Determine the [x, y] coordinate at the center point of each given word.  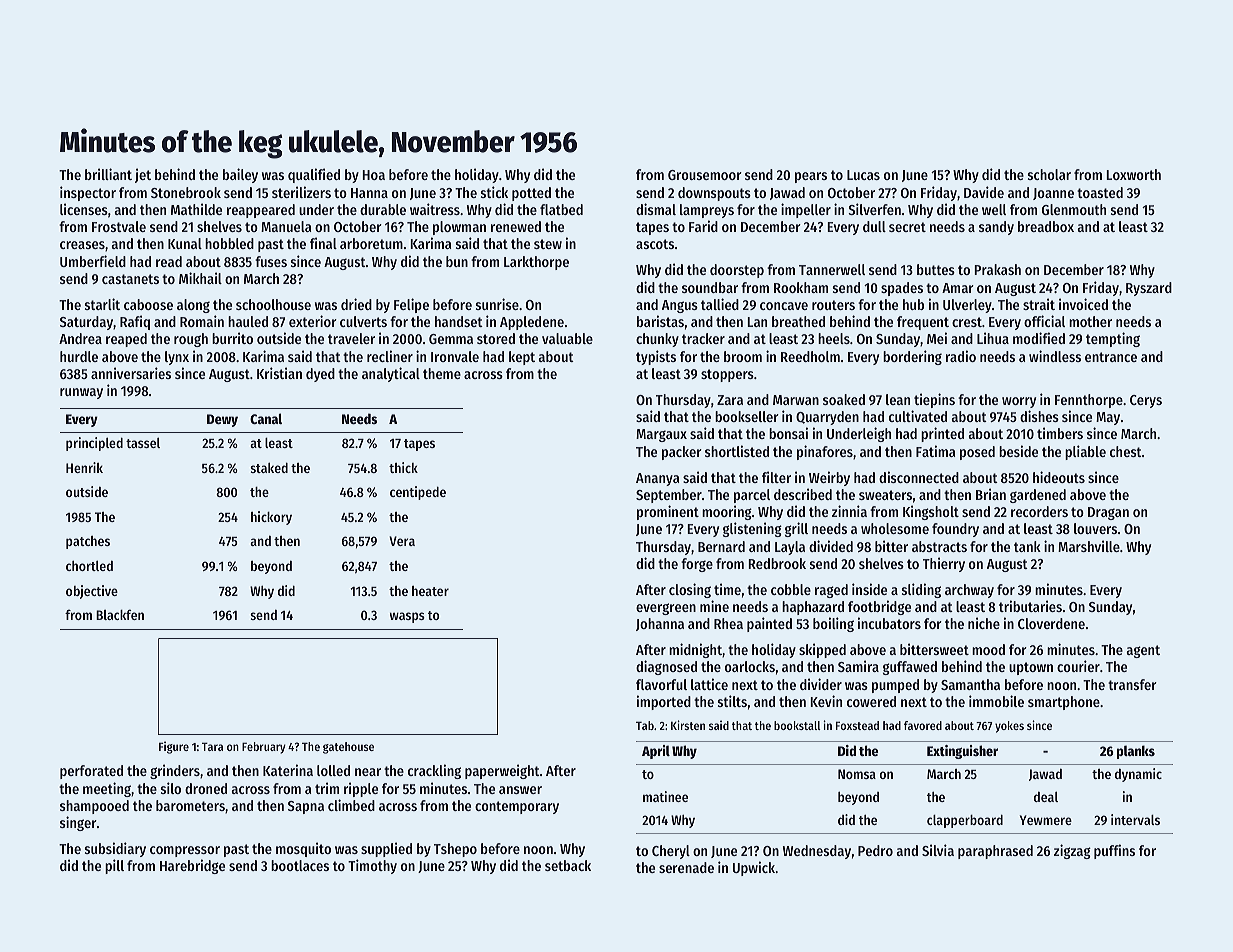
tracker [703, 338]
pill [114, 866]
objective [92, 592]
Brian [991, 494]
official [1044, 321]
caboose [148, 304]
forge [697, 565]
